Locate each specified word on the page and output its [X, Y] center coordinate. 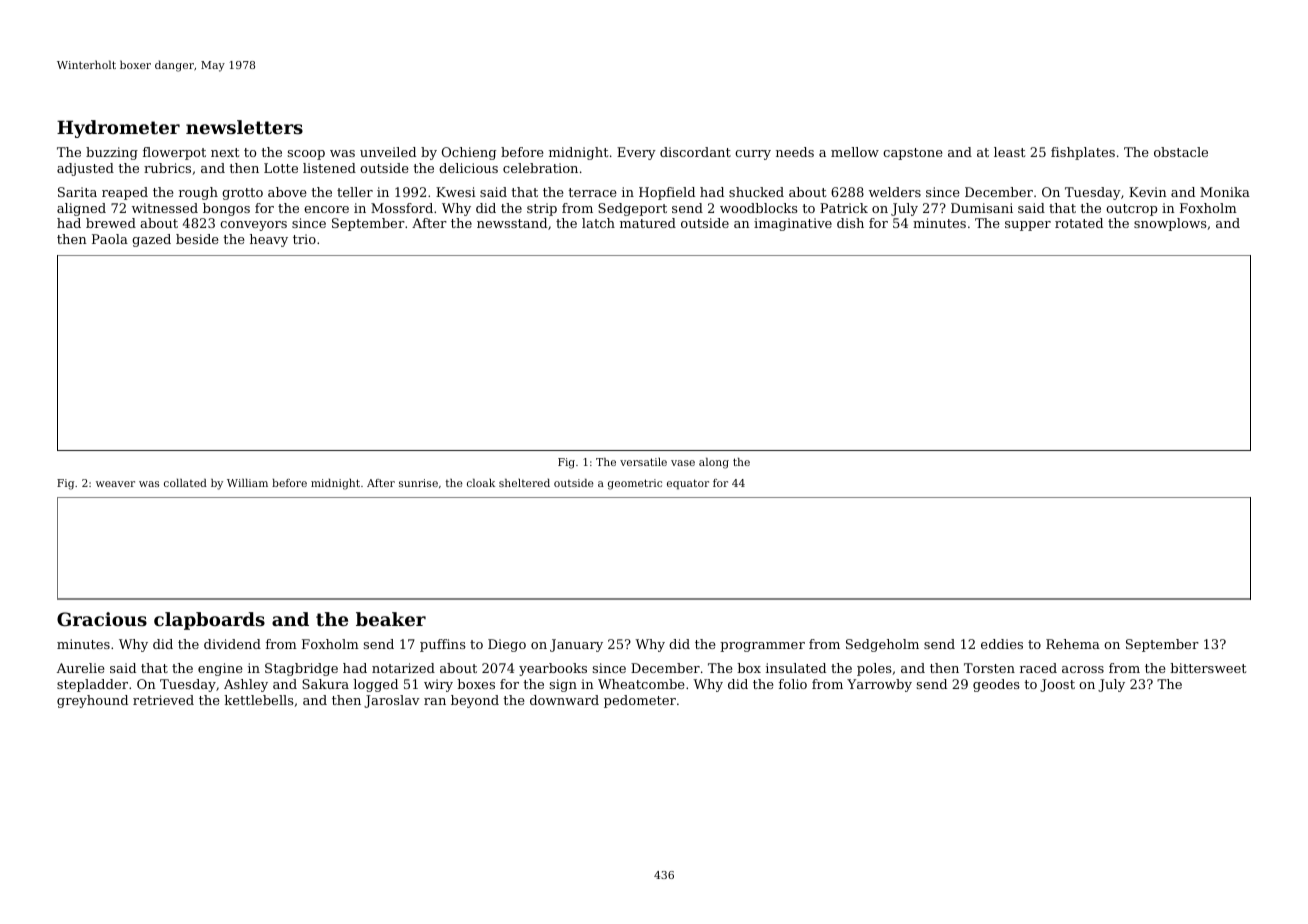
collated [185, 483]
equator [688, 484]
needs [795, 152]
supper [1028, 226]
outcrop [1132, 210]
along [714, 463]
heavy [269, 240]
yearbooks [553, 669]
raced [1038, 668]
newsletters [244, 127]
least [1009, 152]
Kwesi [456, 192]
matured [648, 223]
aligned [81, 209]
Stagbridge [301, 669]
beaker [391, 619]
